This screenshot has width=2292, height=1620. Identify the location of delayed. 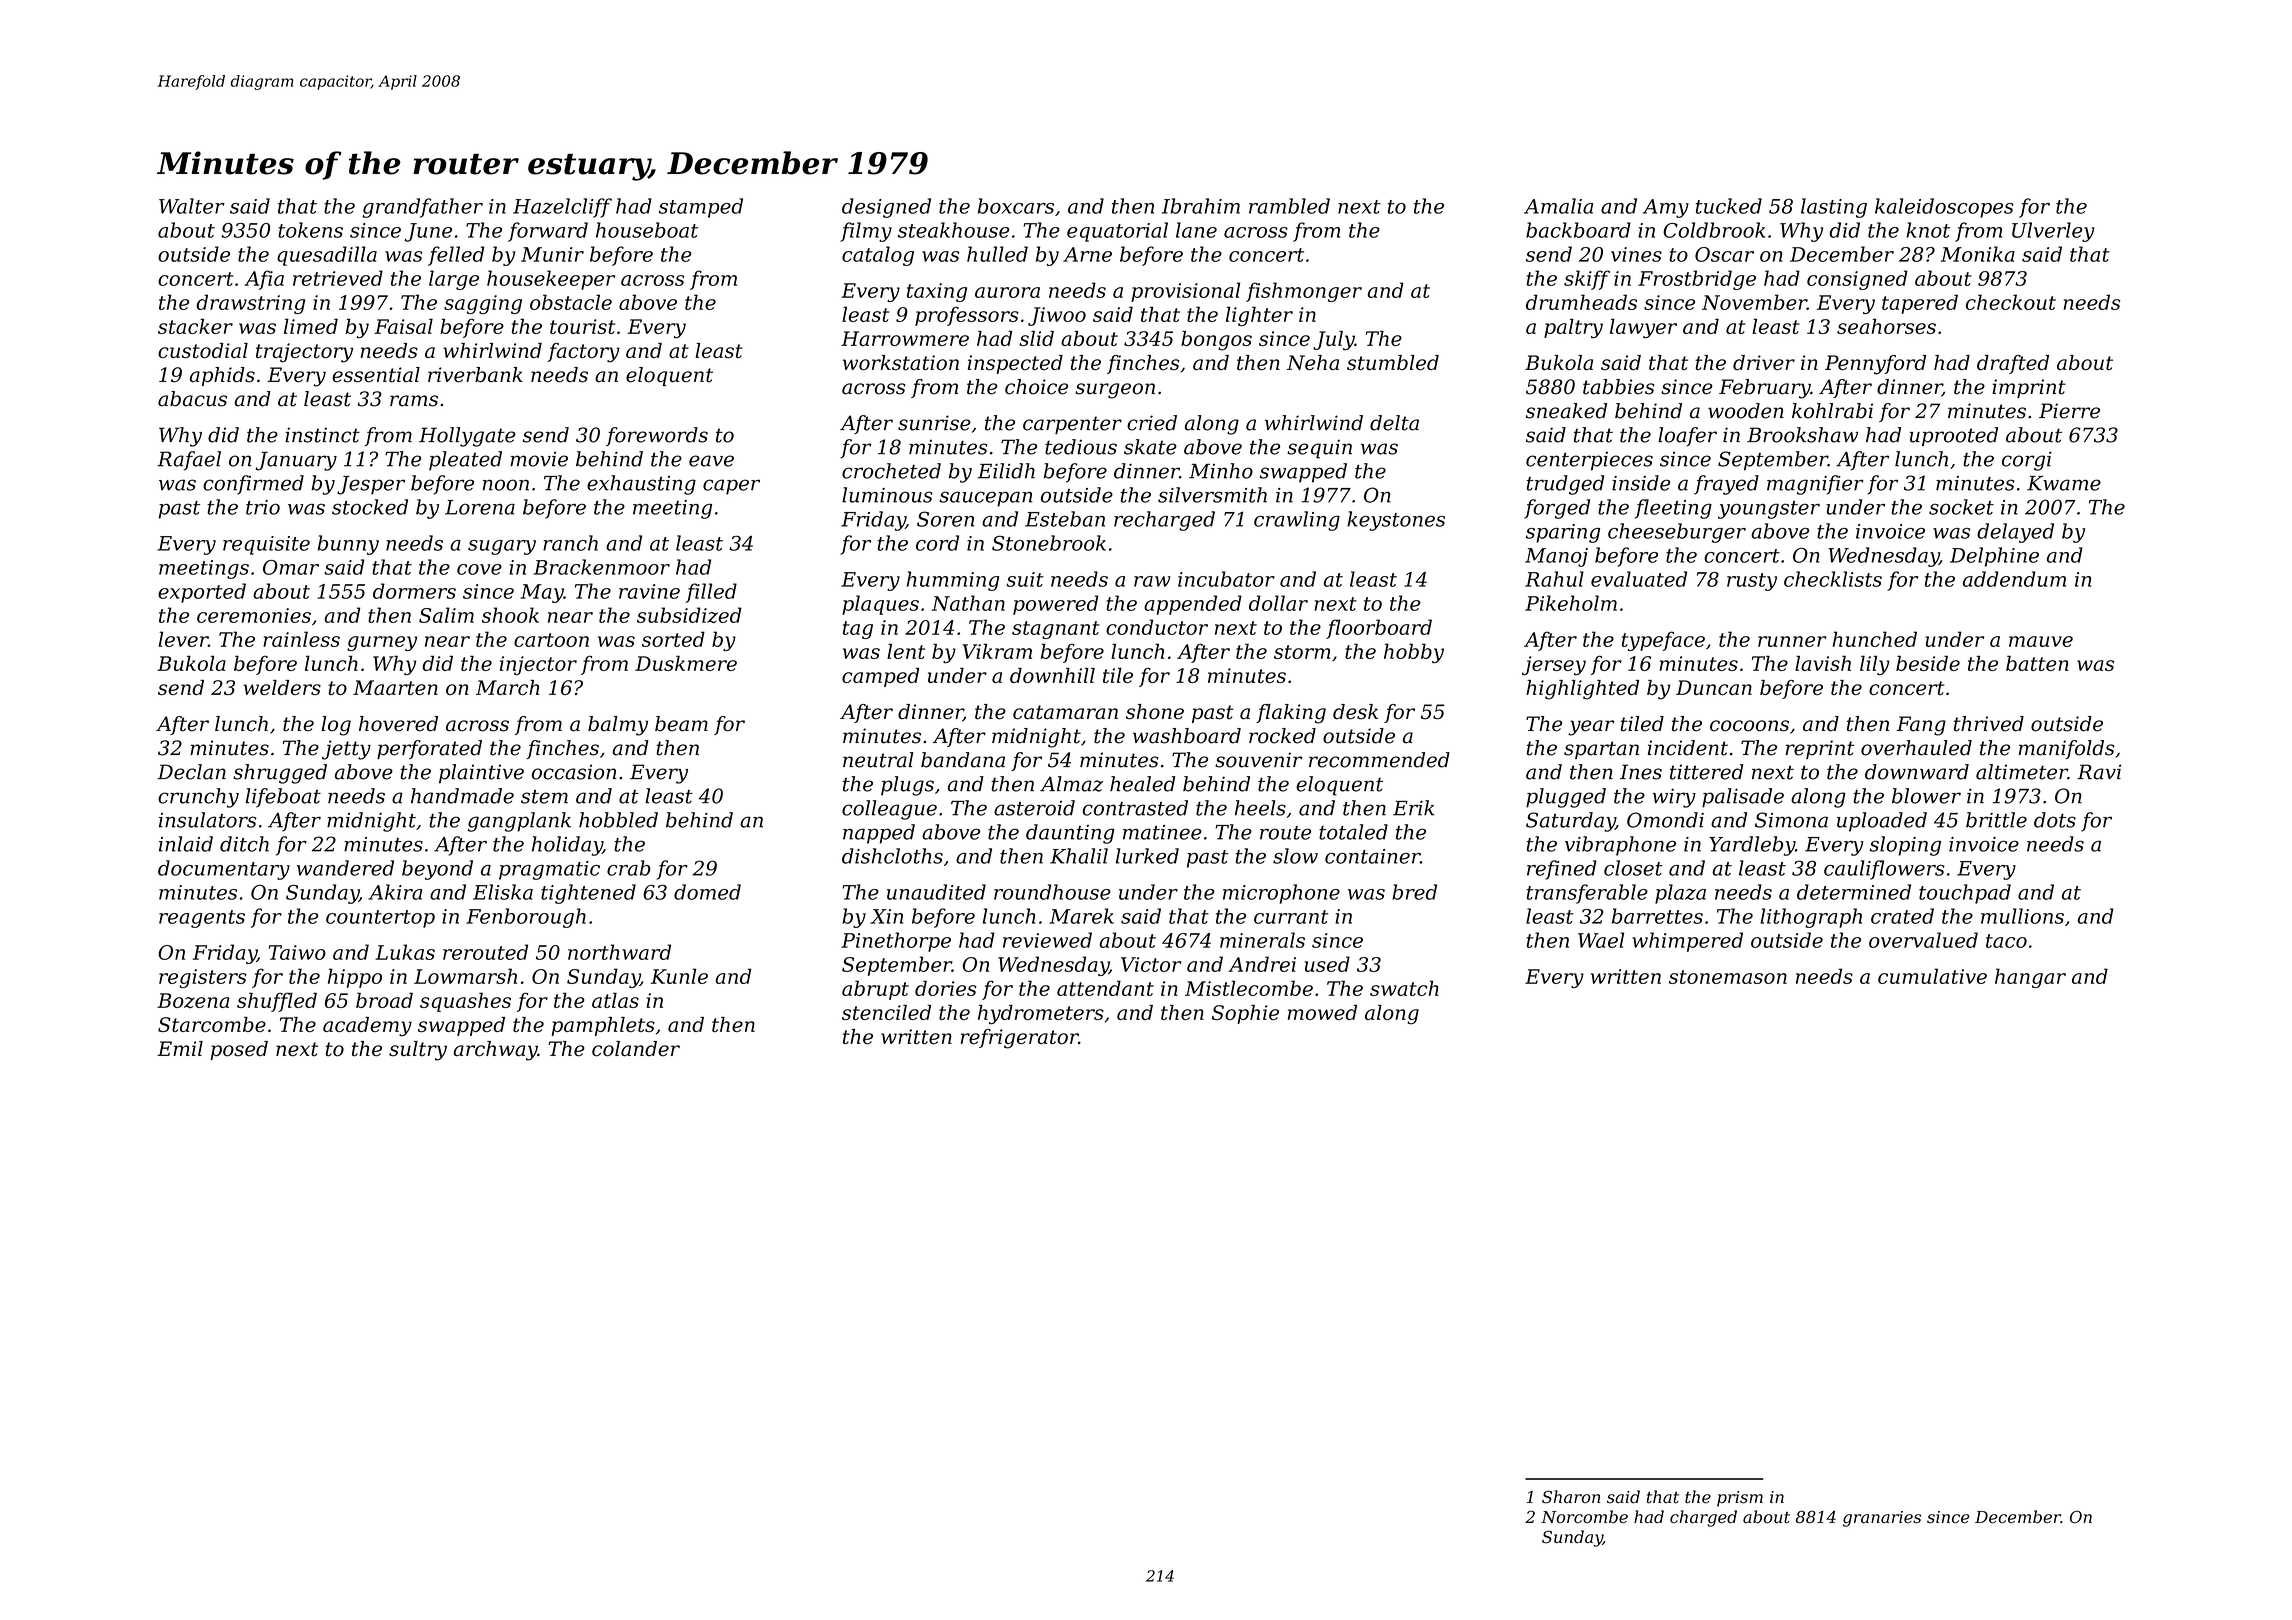
(2015, 533).
